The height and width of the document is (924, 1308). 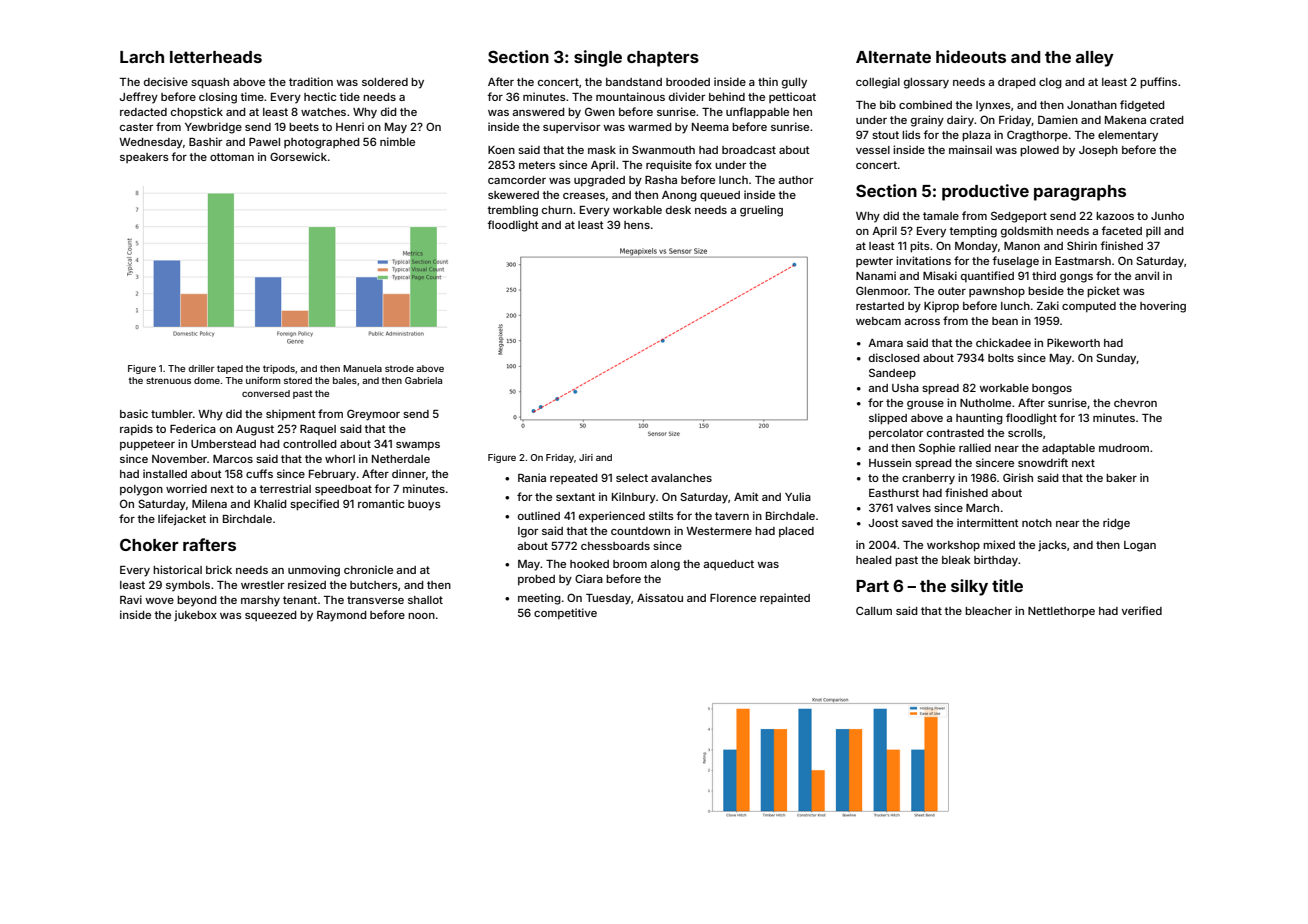 I want to click on mountainous, so click(x=630, y=96).
